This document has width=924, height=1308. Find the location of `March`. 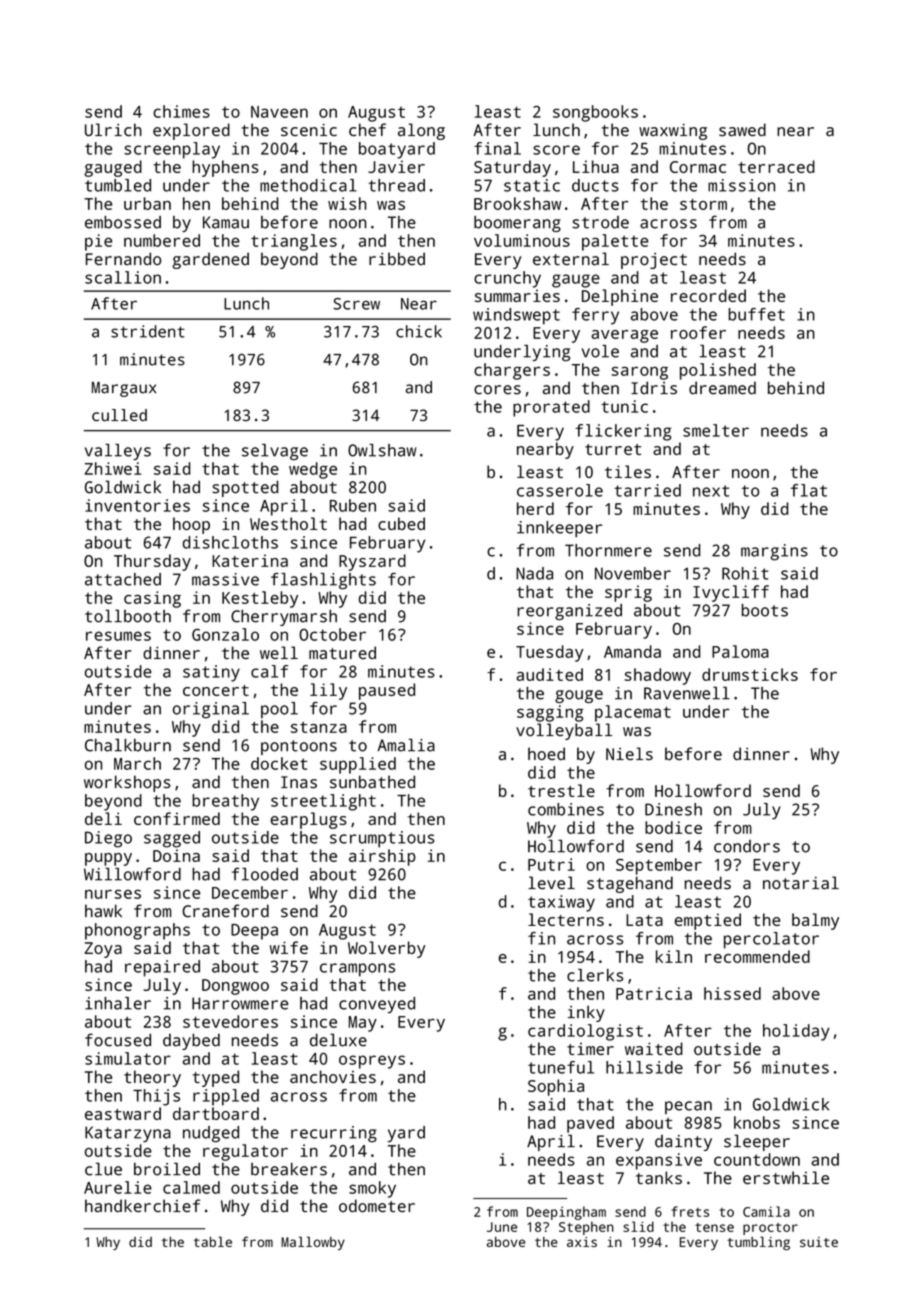

March is located at coordinates (137, 763).
